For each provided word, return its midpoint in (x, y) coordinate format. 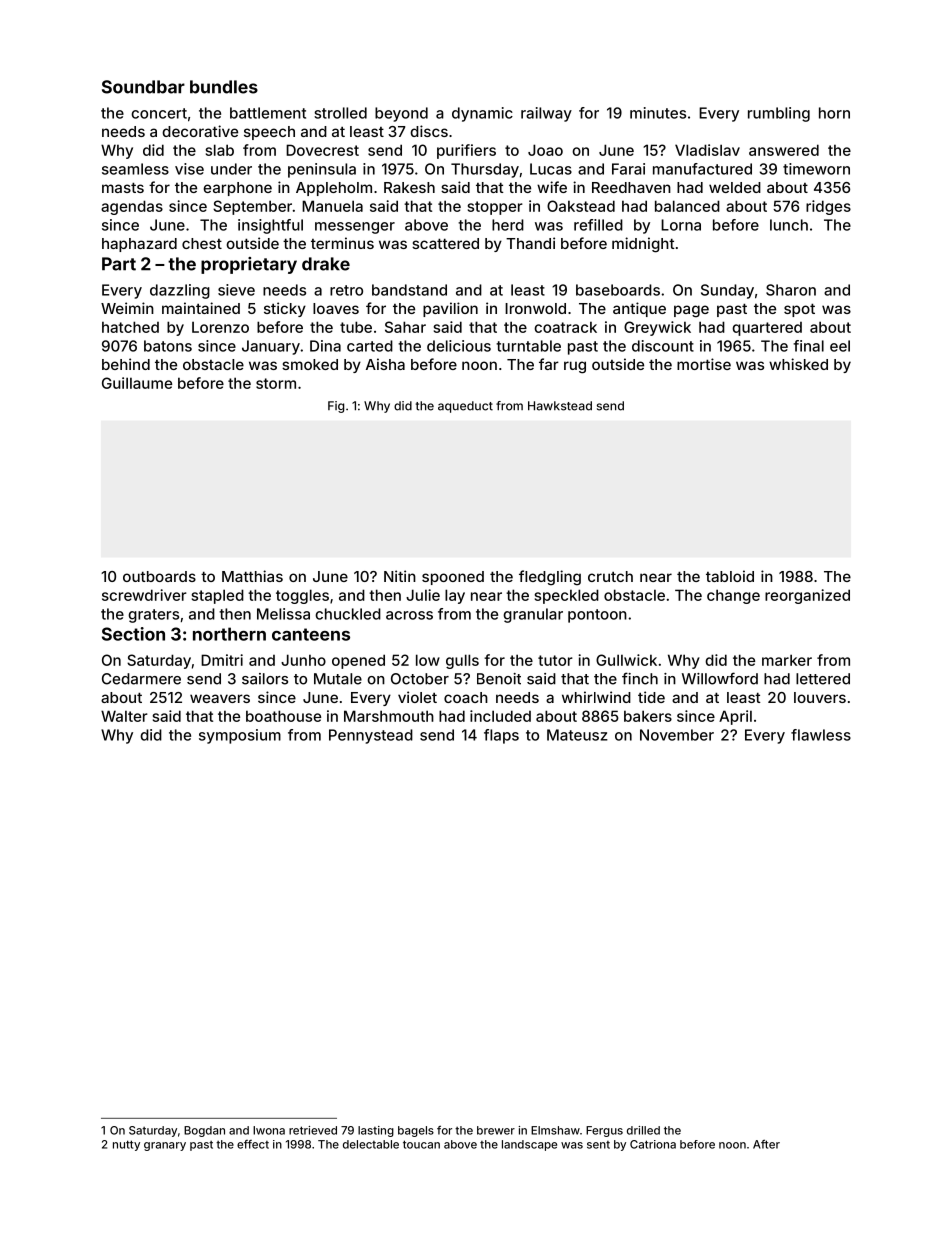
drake (326, 264)
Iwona (269, 1130)
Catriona (653, 1144)
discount (663, 346)
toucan (421, 1144)
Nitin (400, 576)
